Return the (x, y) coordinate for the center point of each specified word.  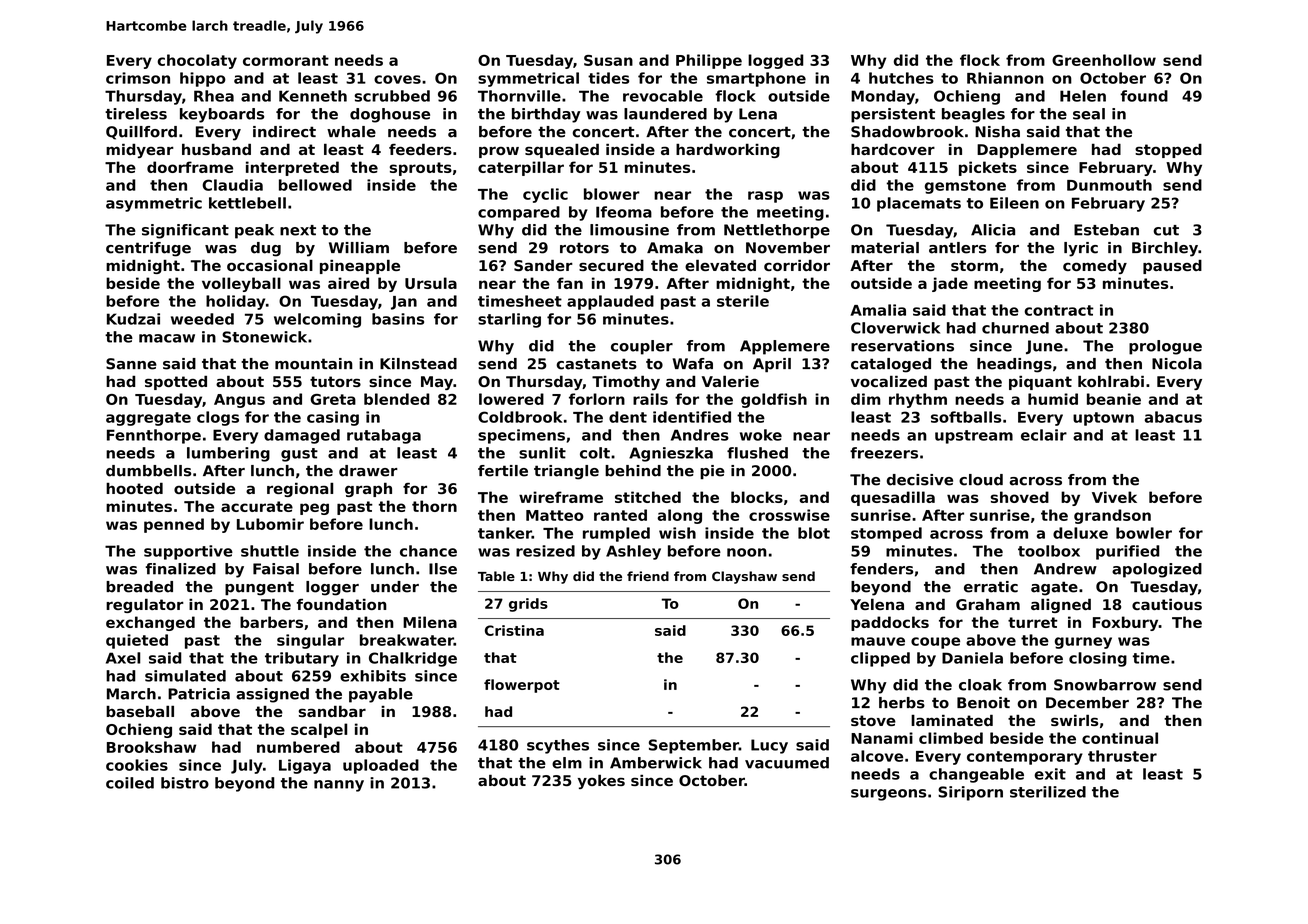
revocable (663, 96)
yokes (601, 781)
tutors (335, 381)
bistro (185, 783)
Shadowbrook (907, 132)
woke (761, 435)
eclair (1044, 435)
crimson (138, 78)
